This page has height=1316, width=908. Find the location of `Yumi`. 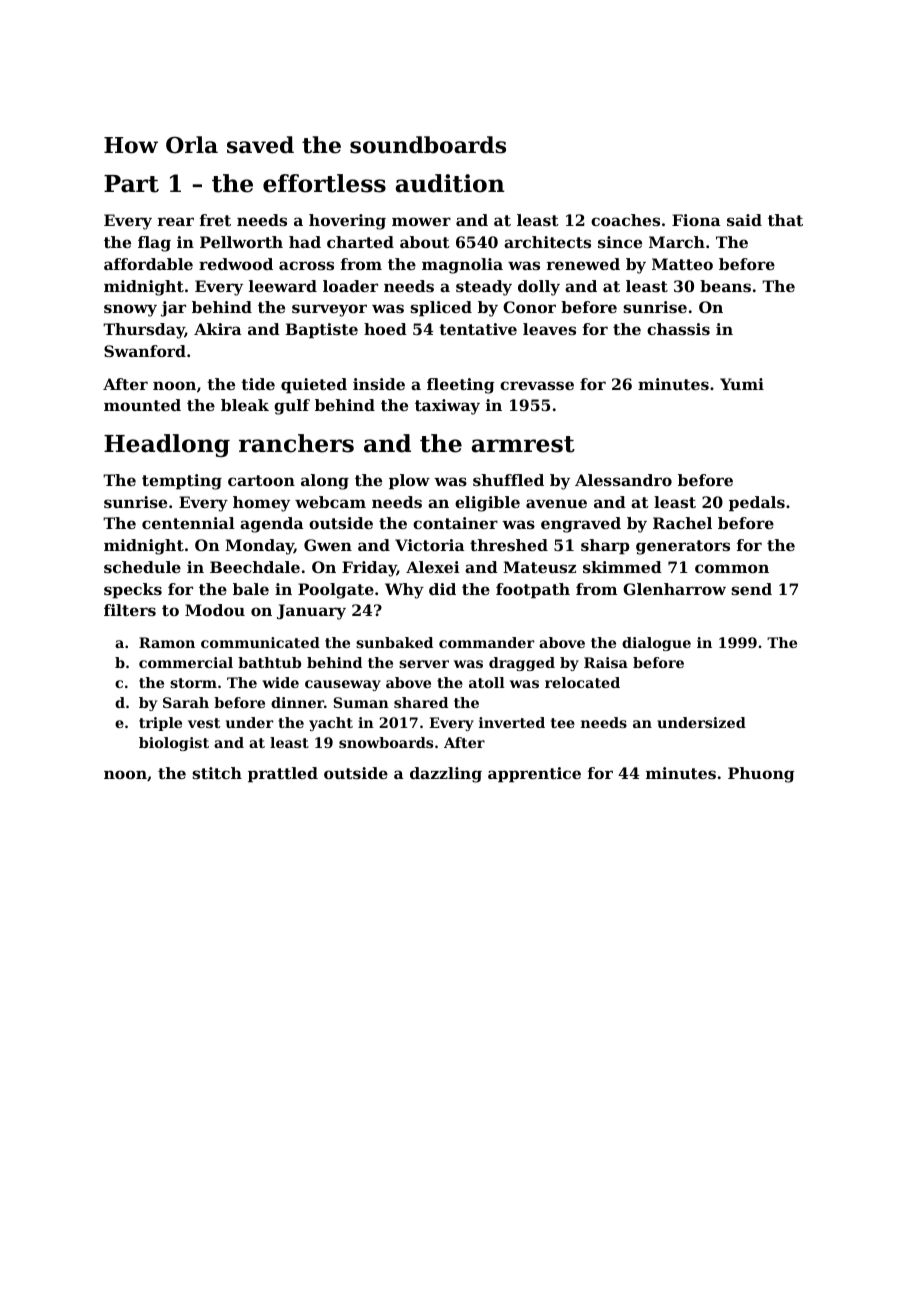

Yumi is located at coordinates (742, 384).
